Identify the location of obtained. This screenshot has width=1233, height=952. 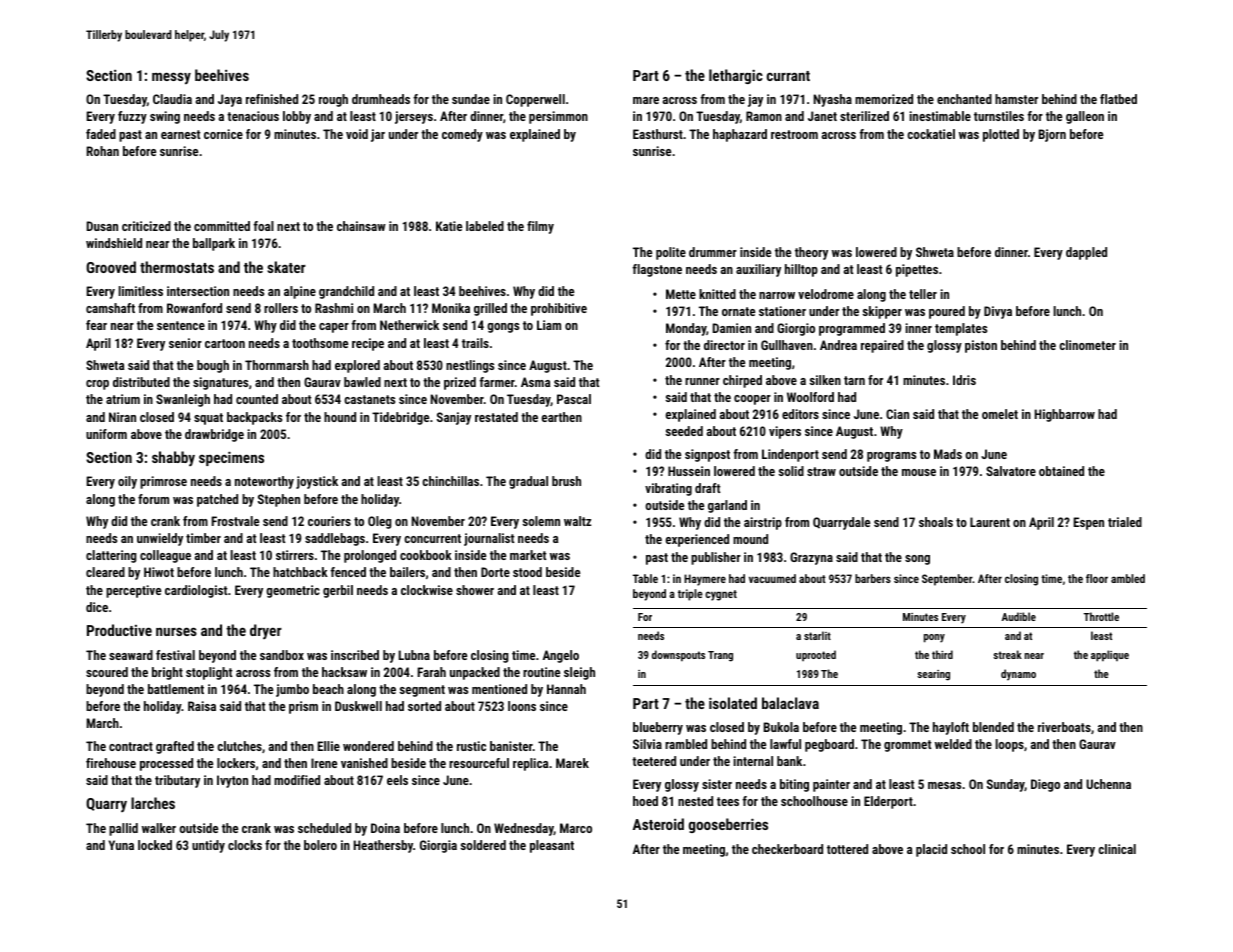
(1061, 471).
